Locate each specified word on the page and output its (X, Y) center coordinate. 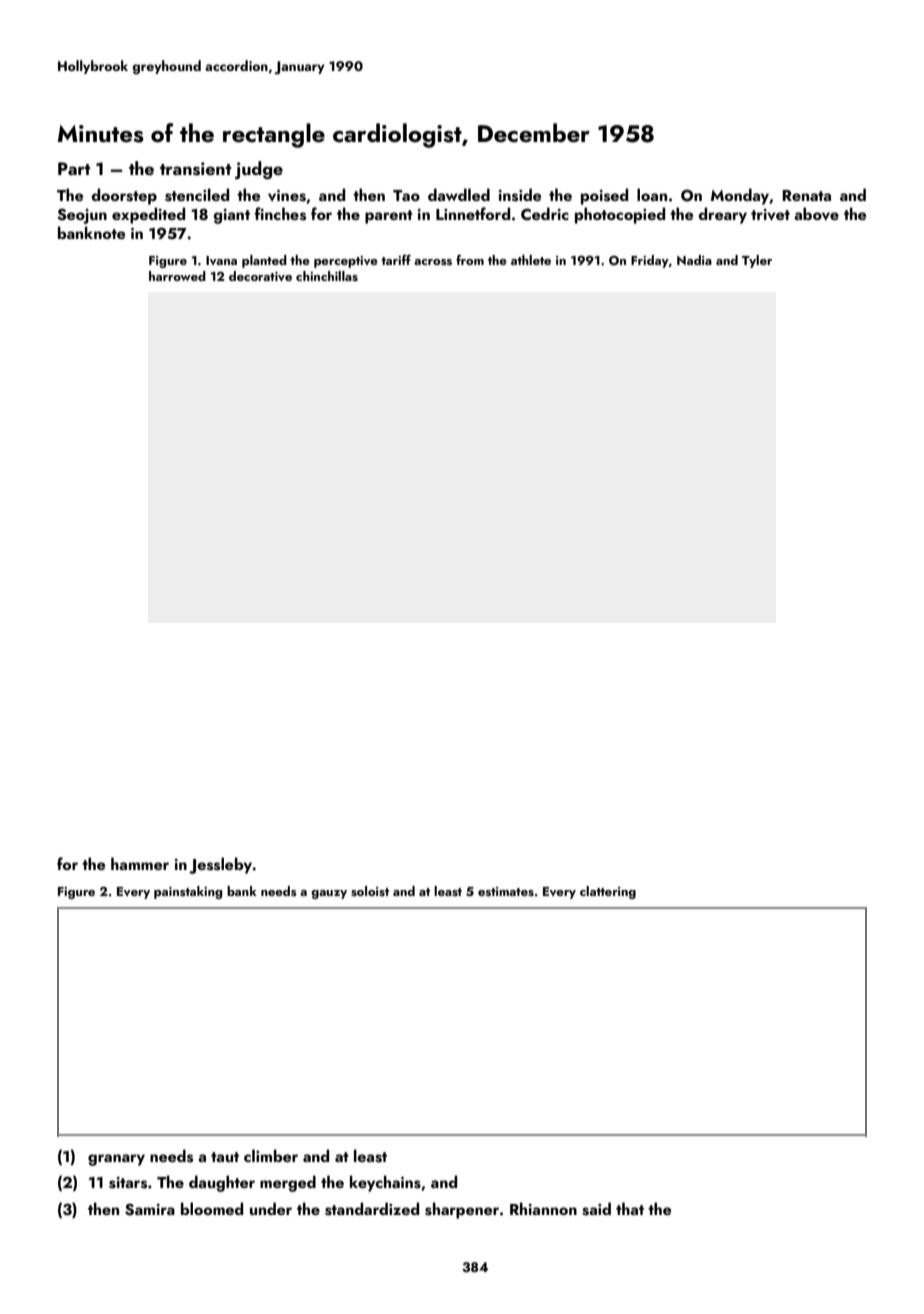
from (470, 259)
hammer (140, 863)
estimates (506, 891)
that (630, 1208)
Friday (650, 261)
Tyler (757, 261)
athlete (531, 260)
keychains (385, 1183)
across (433, 262)
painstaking (188, 892)
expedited (148, 215)
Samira (150, 1209)
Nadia (694, 260)
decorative (260, 276)
